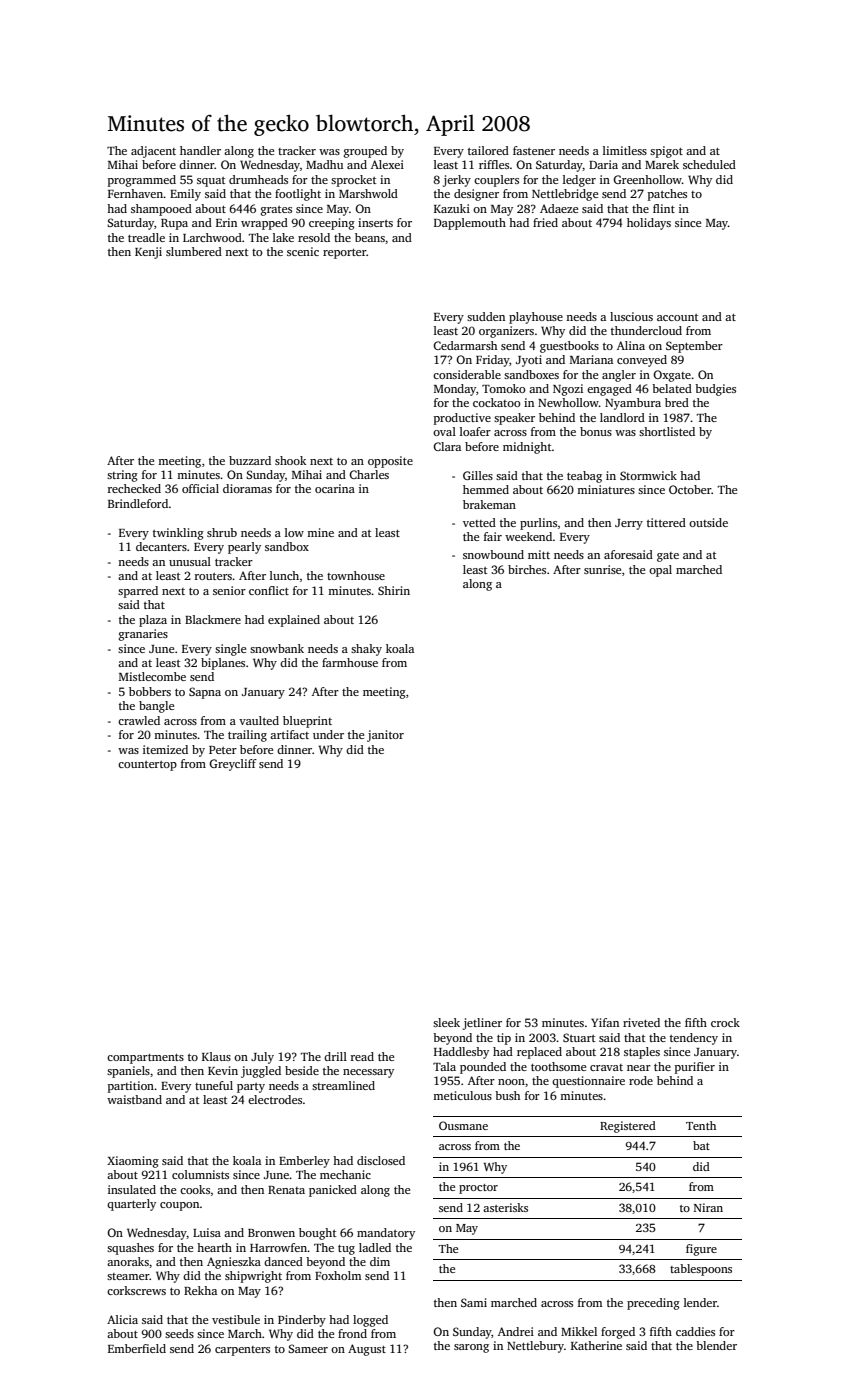 This screenshot has width=849, height=1400. Describe the element at coordinates (150, 691) in the screenshot. I see `bobbers` at that location.
